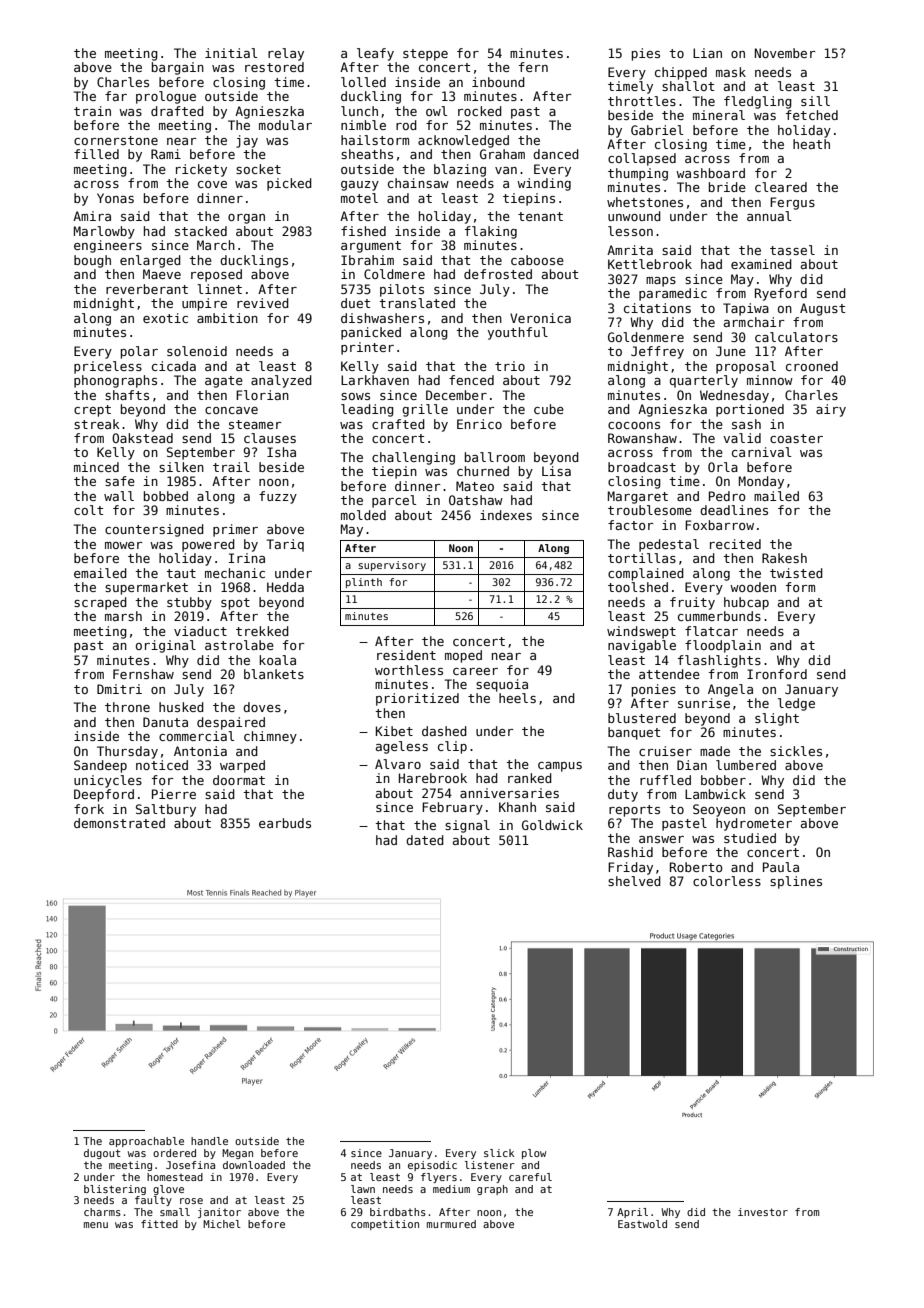  What do you see at coordinates (642, 1224) in the screenshot?
I see `Eastwold` at bounding box center [642, 1224].
